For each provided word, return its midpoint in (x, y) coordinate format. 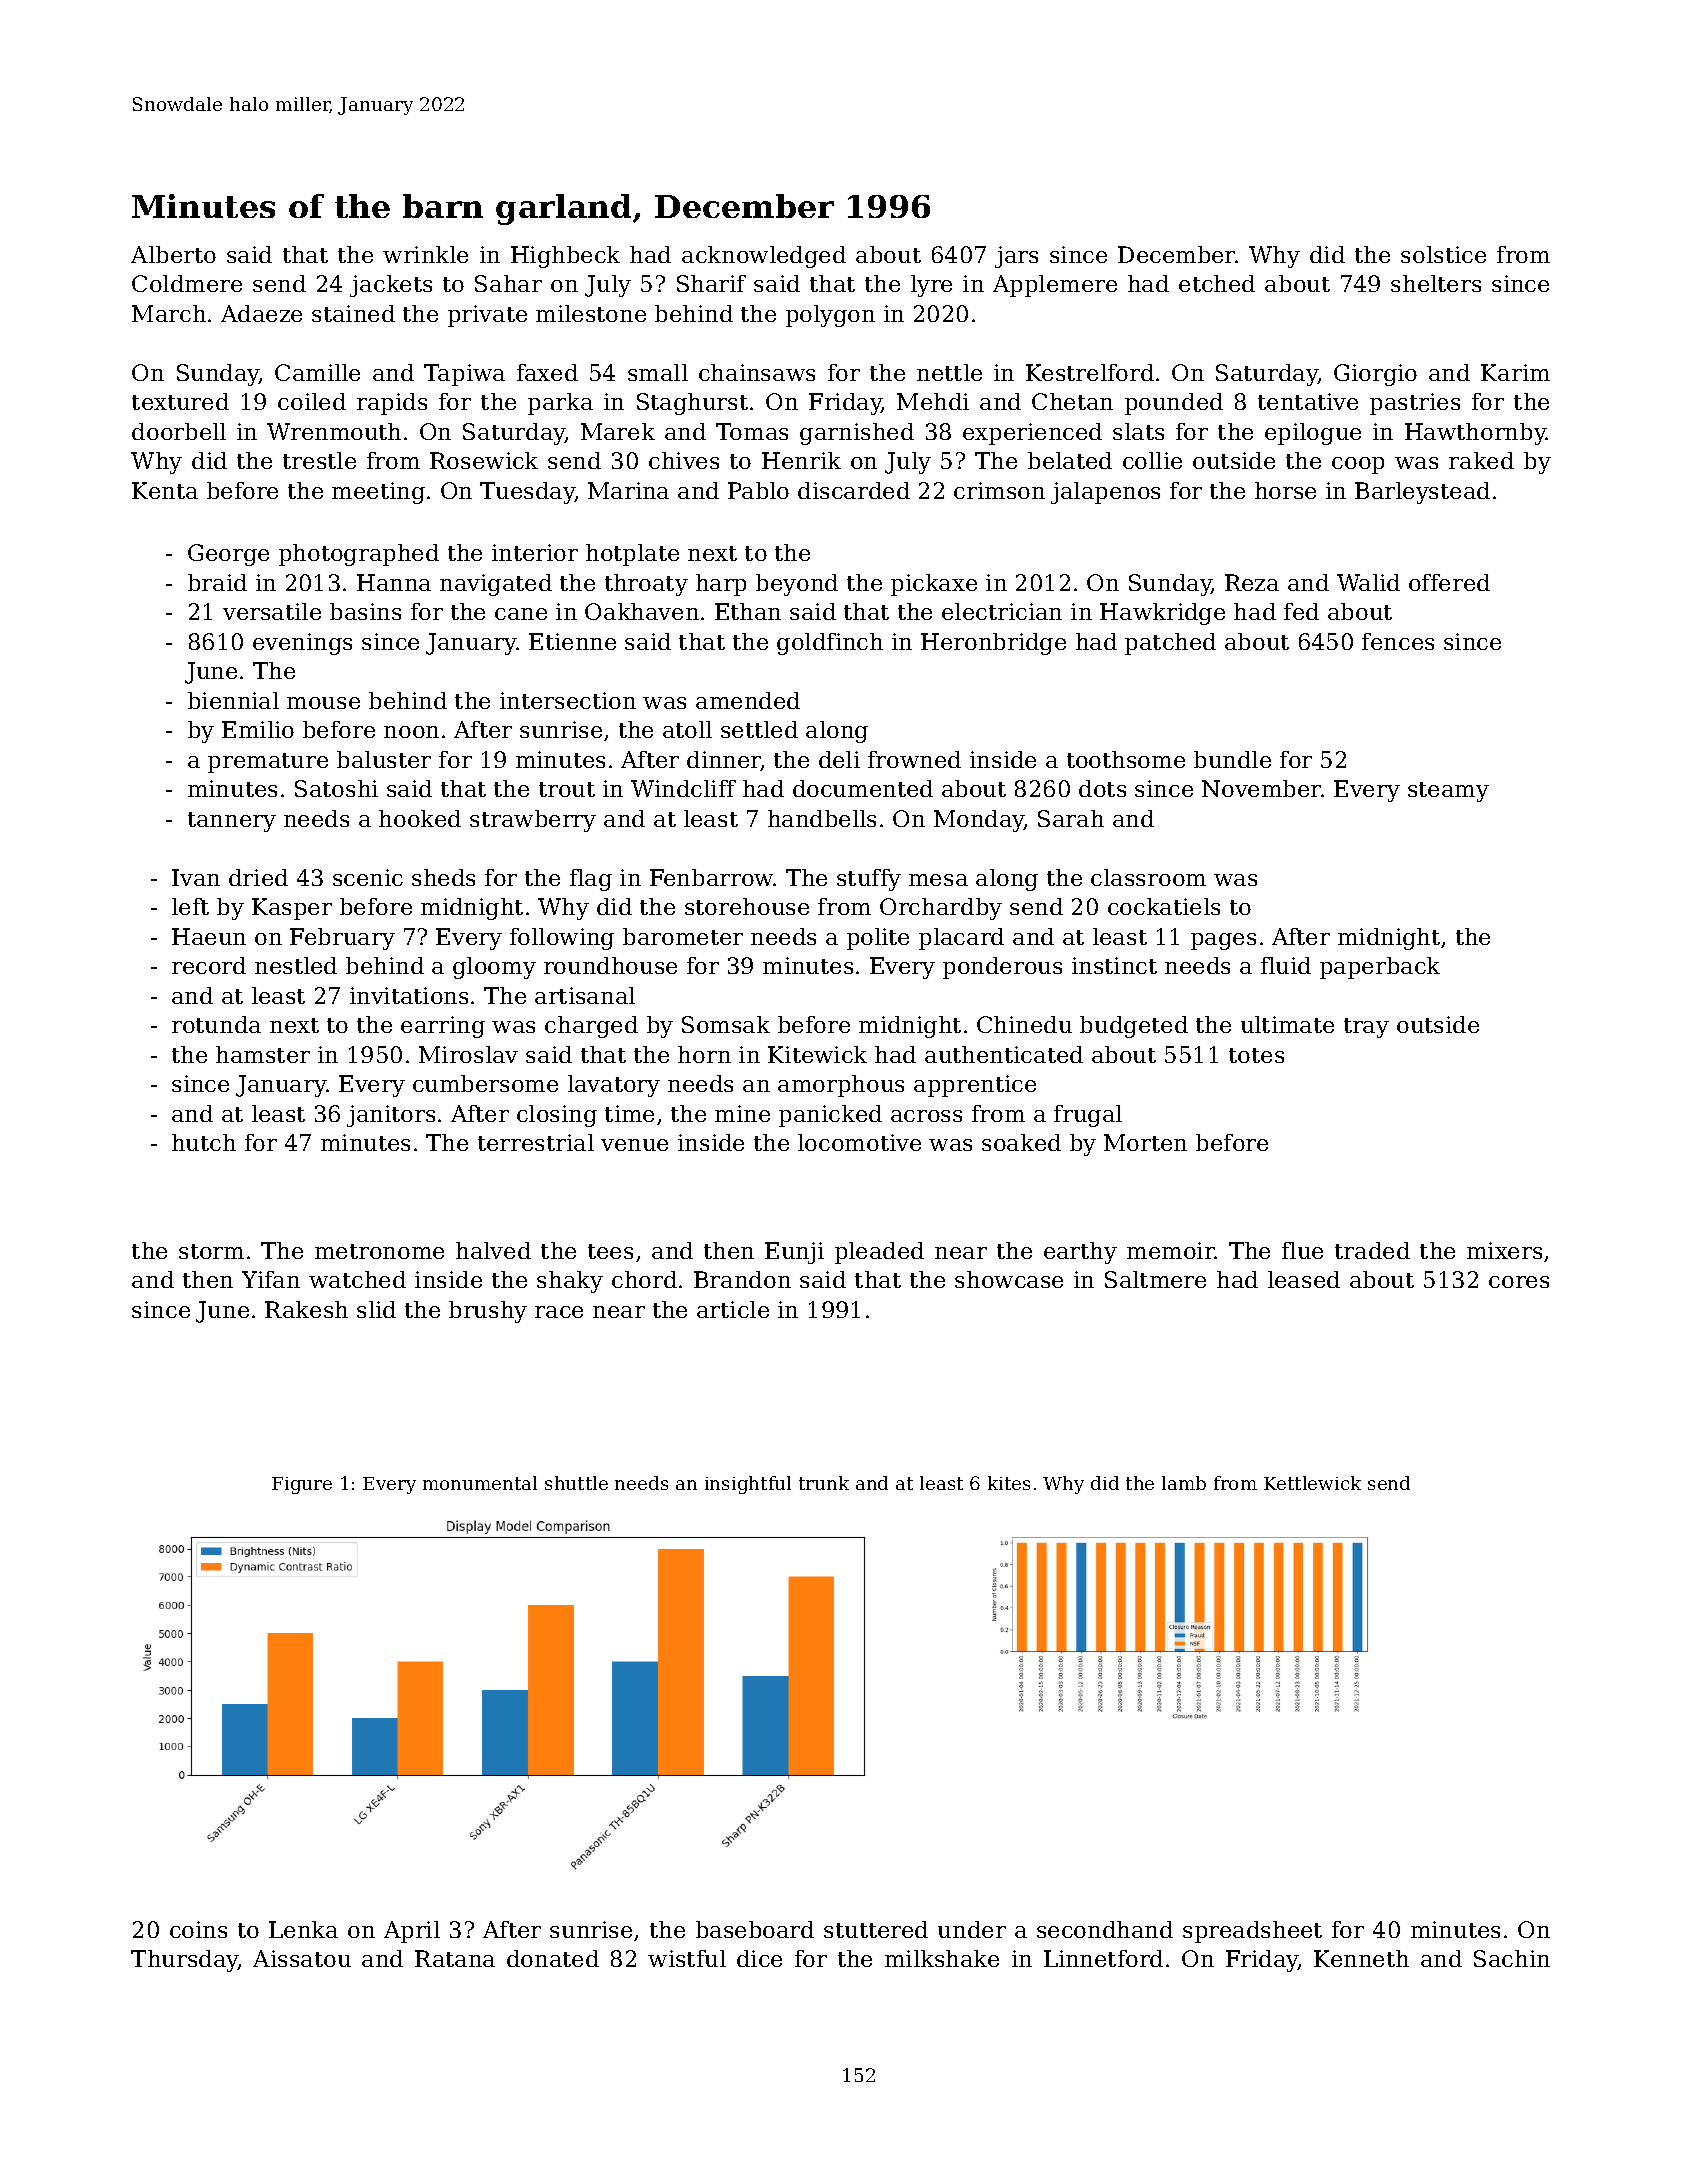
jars (1016, 257)
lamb (1184, 1483)
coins (198, 1929)
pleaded (879, 1253)
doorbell (179, 431)
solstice (1443, 254)
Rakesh (306, 1309)
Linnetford (1103, 1958)
